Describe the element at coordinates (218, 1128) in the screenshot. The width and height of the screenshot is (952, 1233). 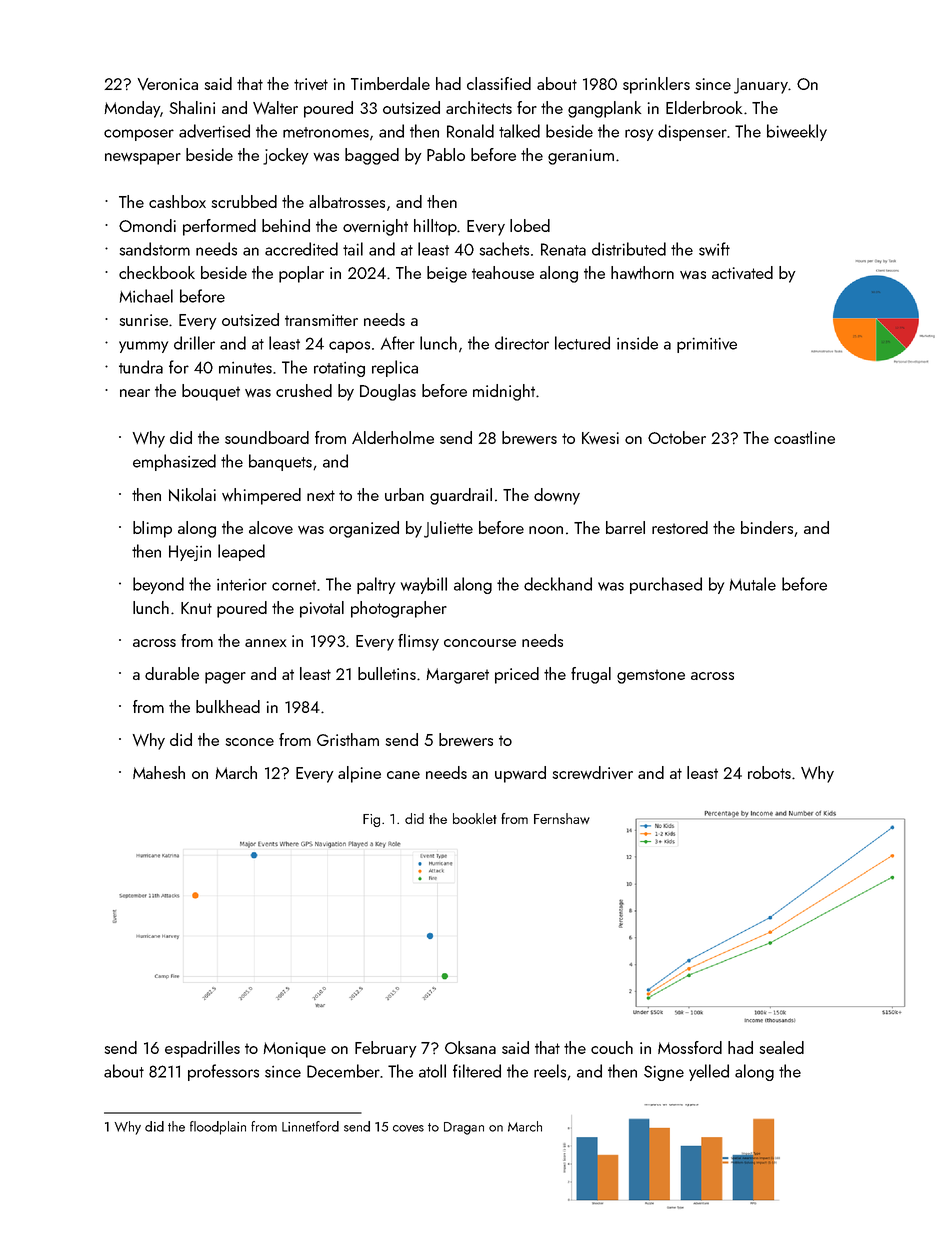
I see `floodplain` at that location.
